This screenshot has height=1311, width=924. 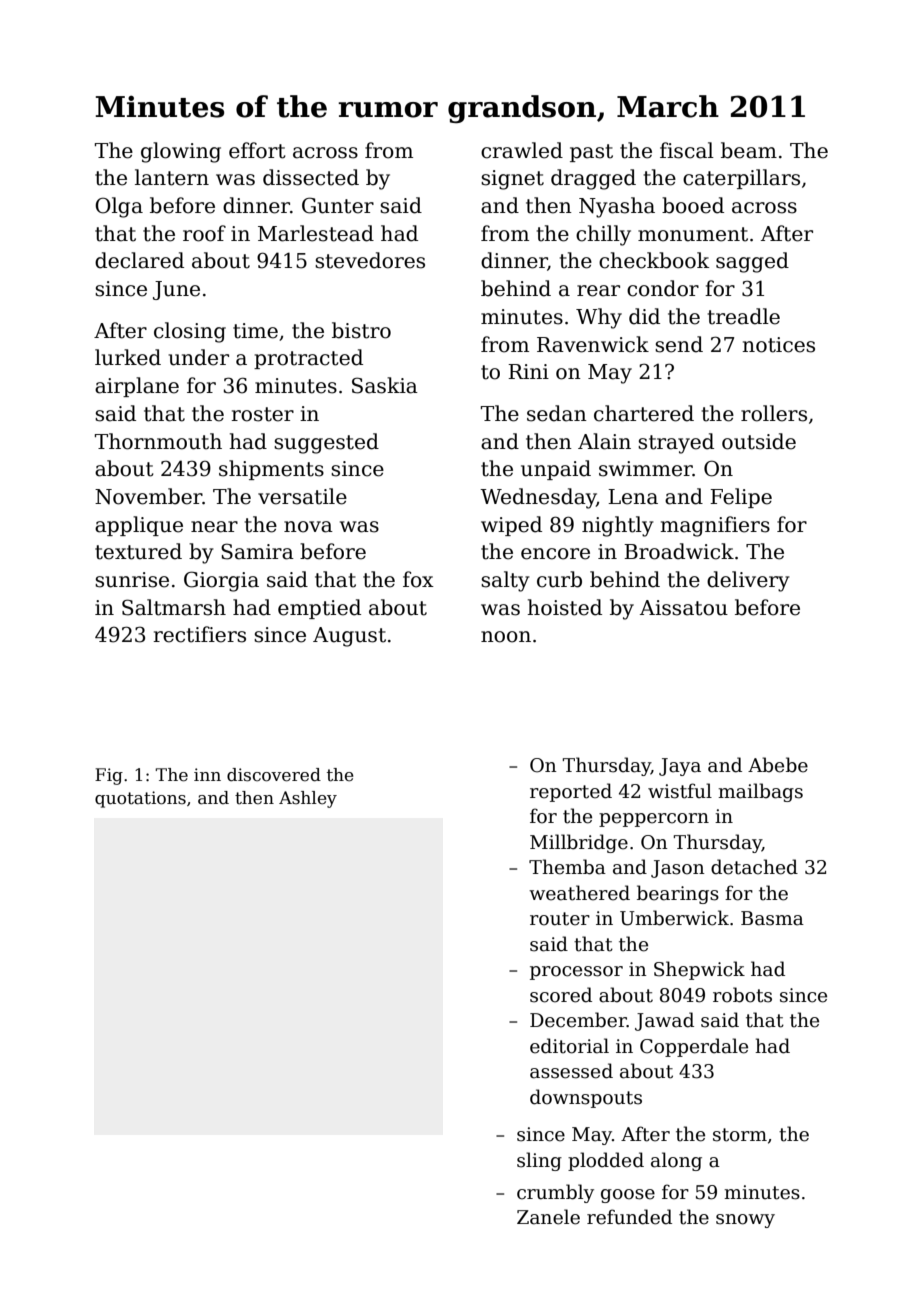 What do you see at coordinates (548, 1217) in the screenshot?
I see `Zanele` at bounding box center [548, 1217].
